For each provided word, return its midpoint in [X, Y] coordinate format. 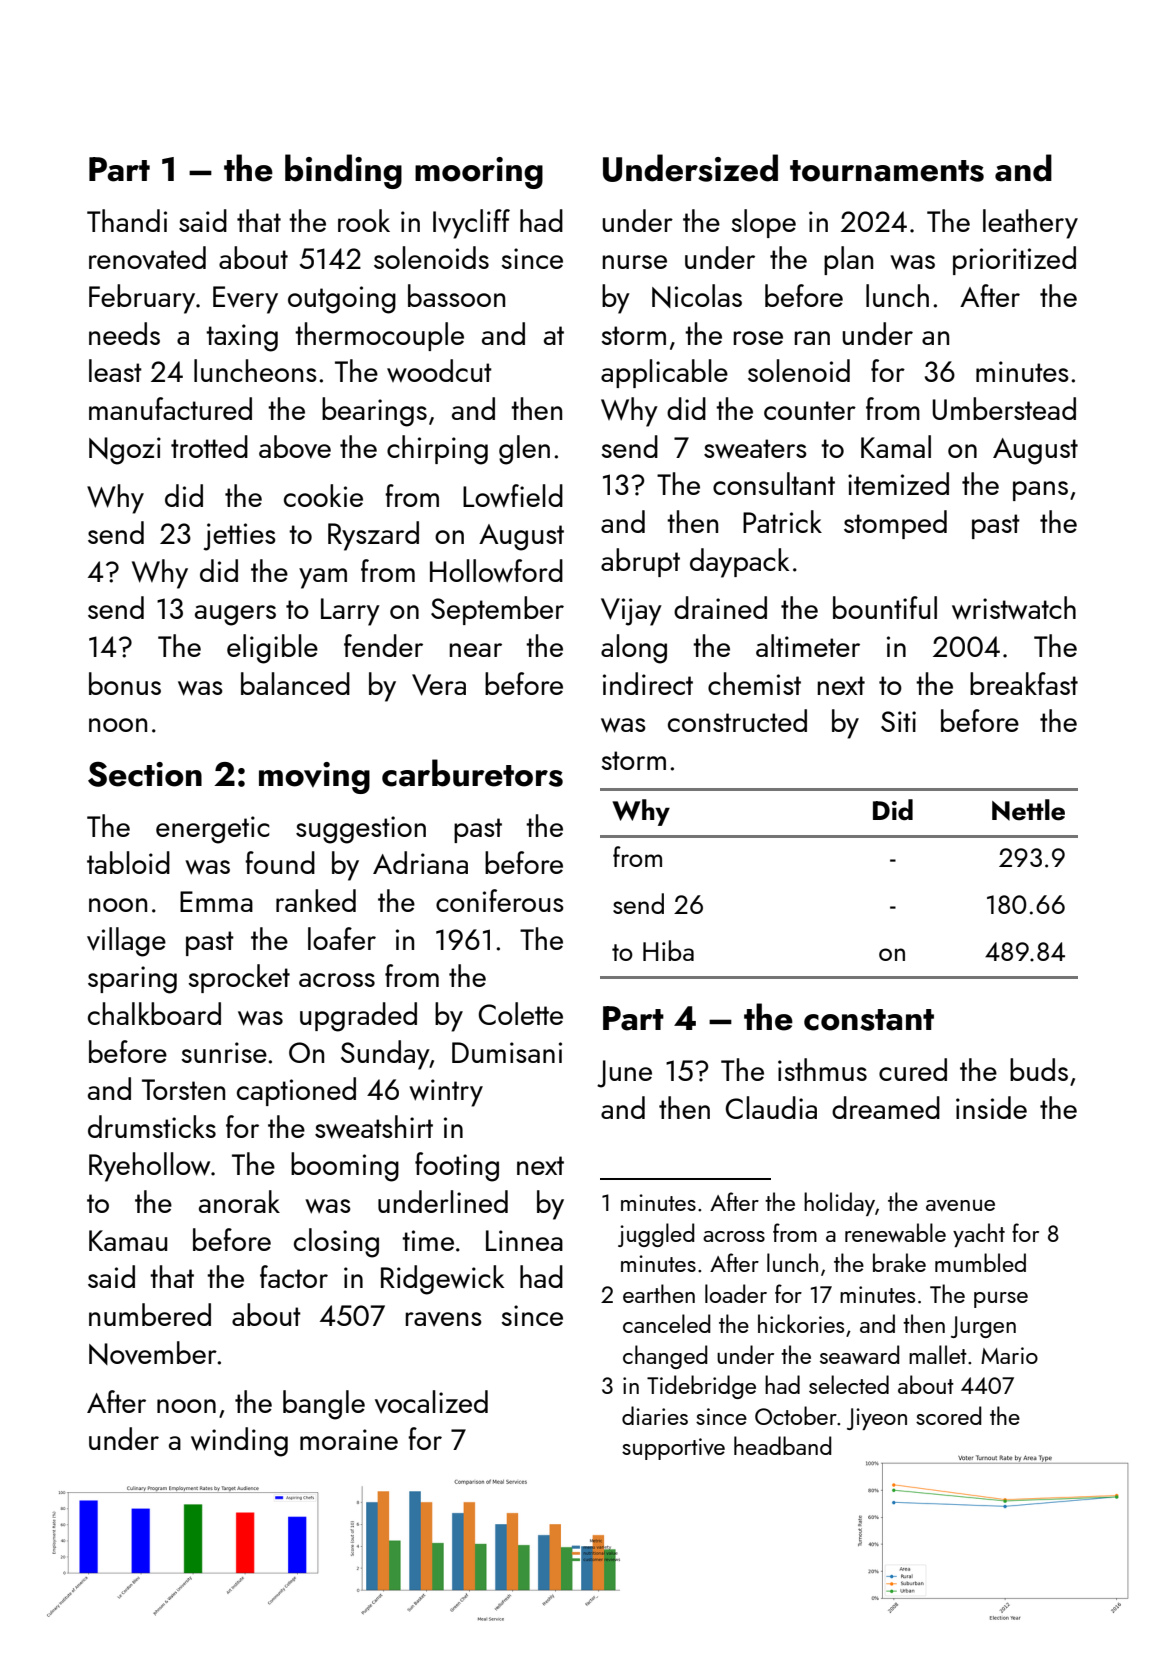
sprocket [239, 978]
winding [239, 1442]
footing [457, 1167]
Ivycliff [471, 224]
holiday [839, 1204]
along [634, 649]
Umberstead [1004, 408]
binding [343, 171]
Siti [898, 721]
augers [235, 615]
